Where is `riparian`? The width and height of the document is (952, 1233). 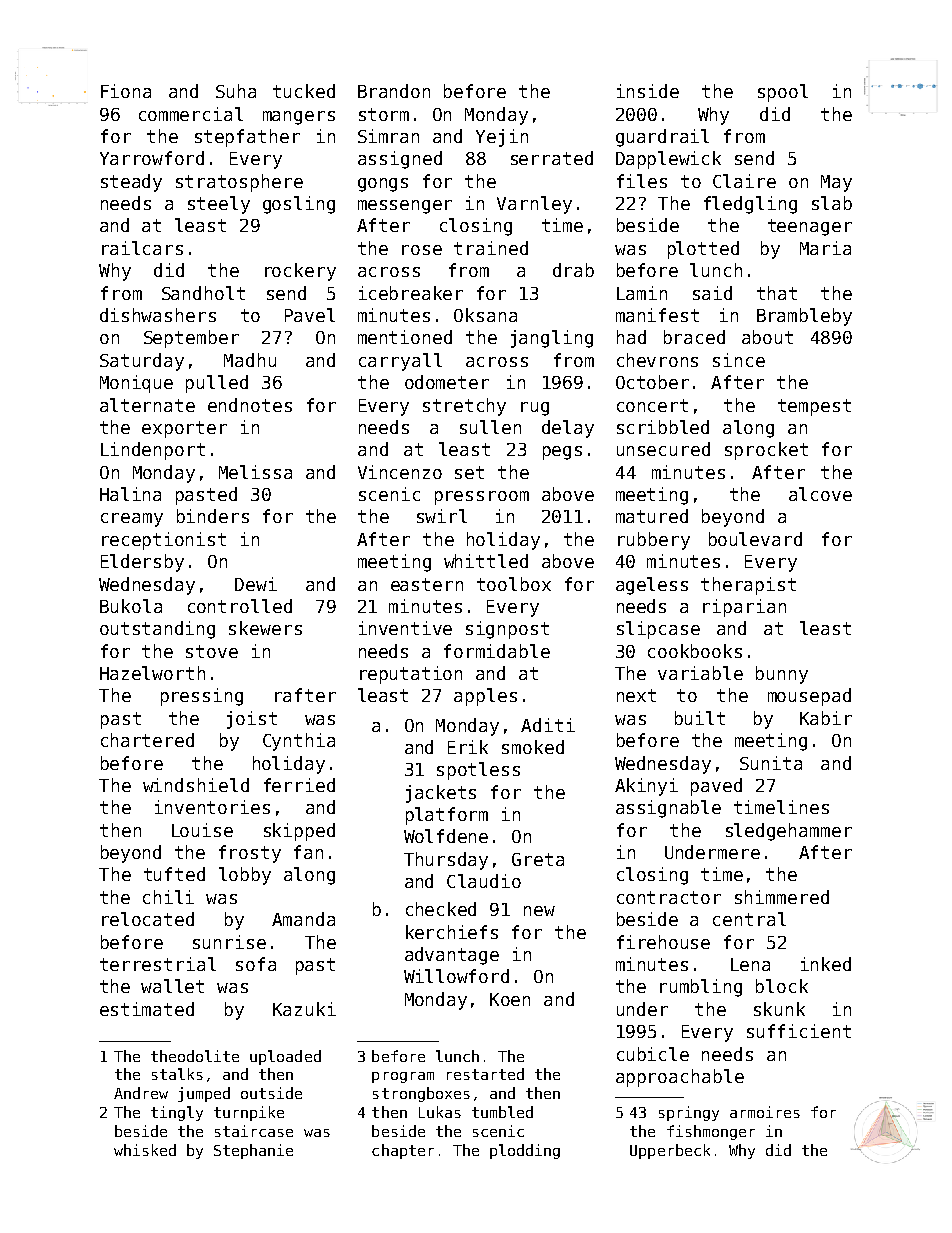
riparian is located at coordinates (744, 608).
